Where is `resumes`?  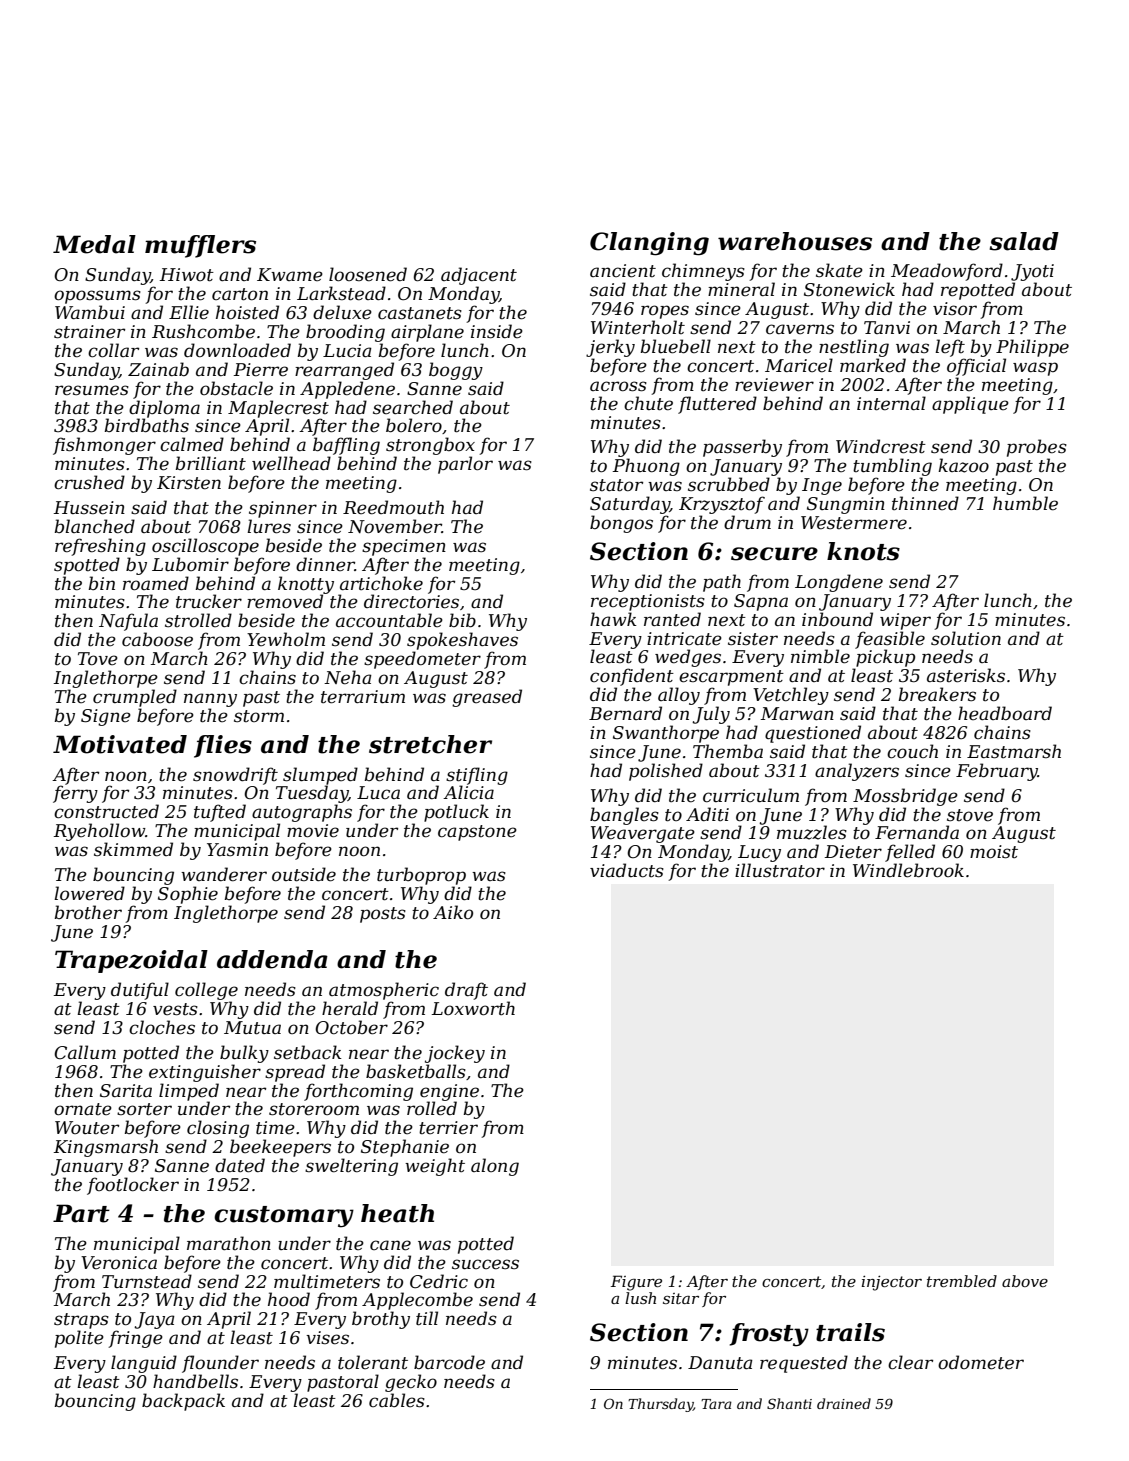 resumes is located at coordinates (92, 390).
